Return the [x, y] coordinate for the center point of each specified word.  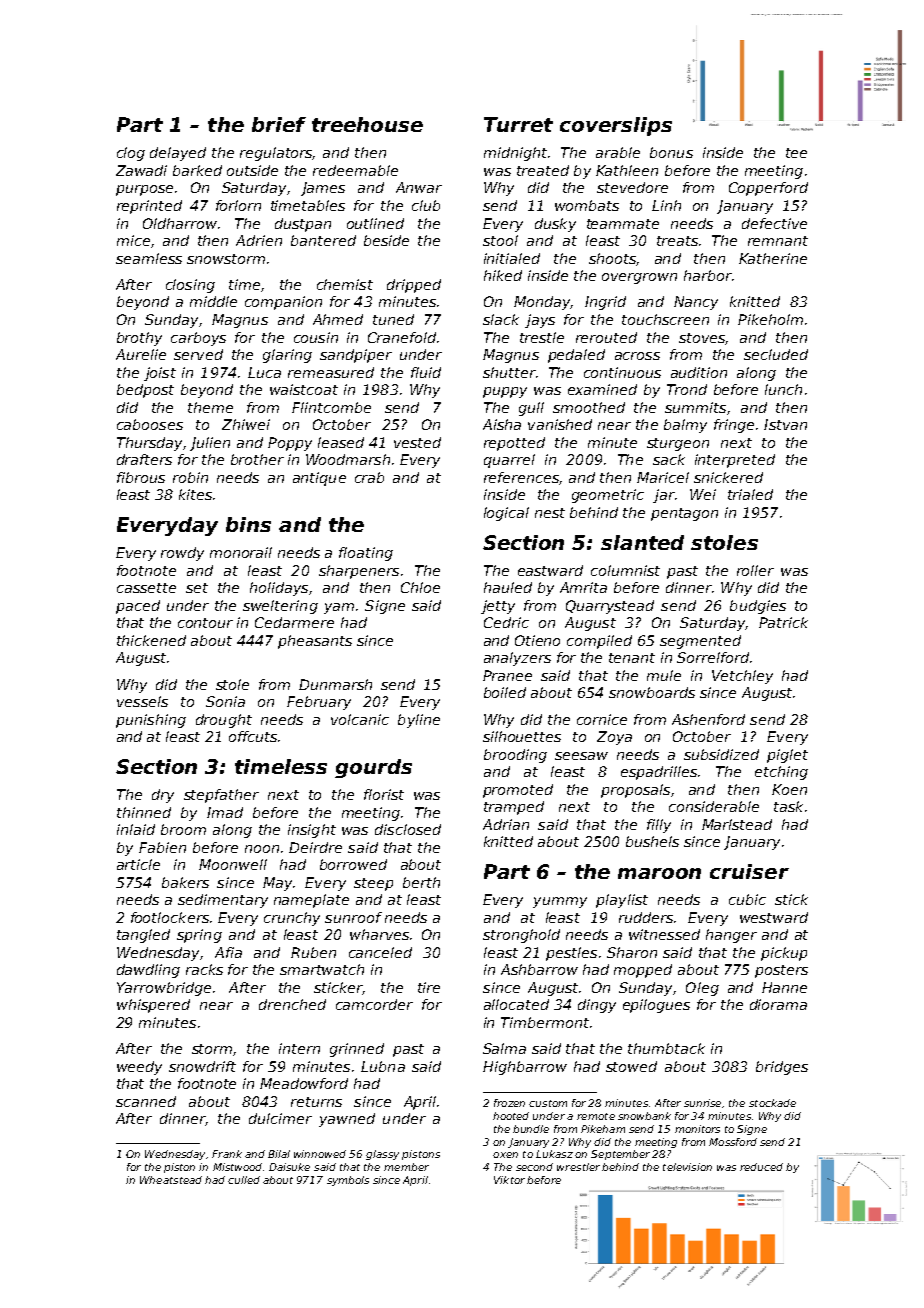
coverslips [616, 126]
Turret [518, 124]
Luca [264, 372]
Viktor [509, 1180]
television [687, 1167]
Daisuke [289, 1167]
